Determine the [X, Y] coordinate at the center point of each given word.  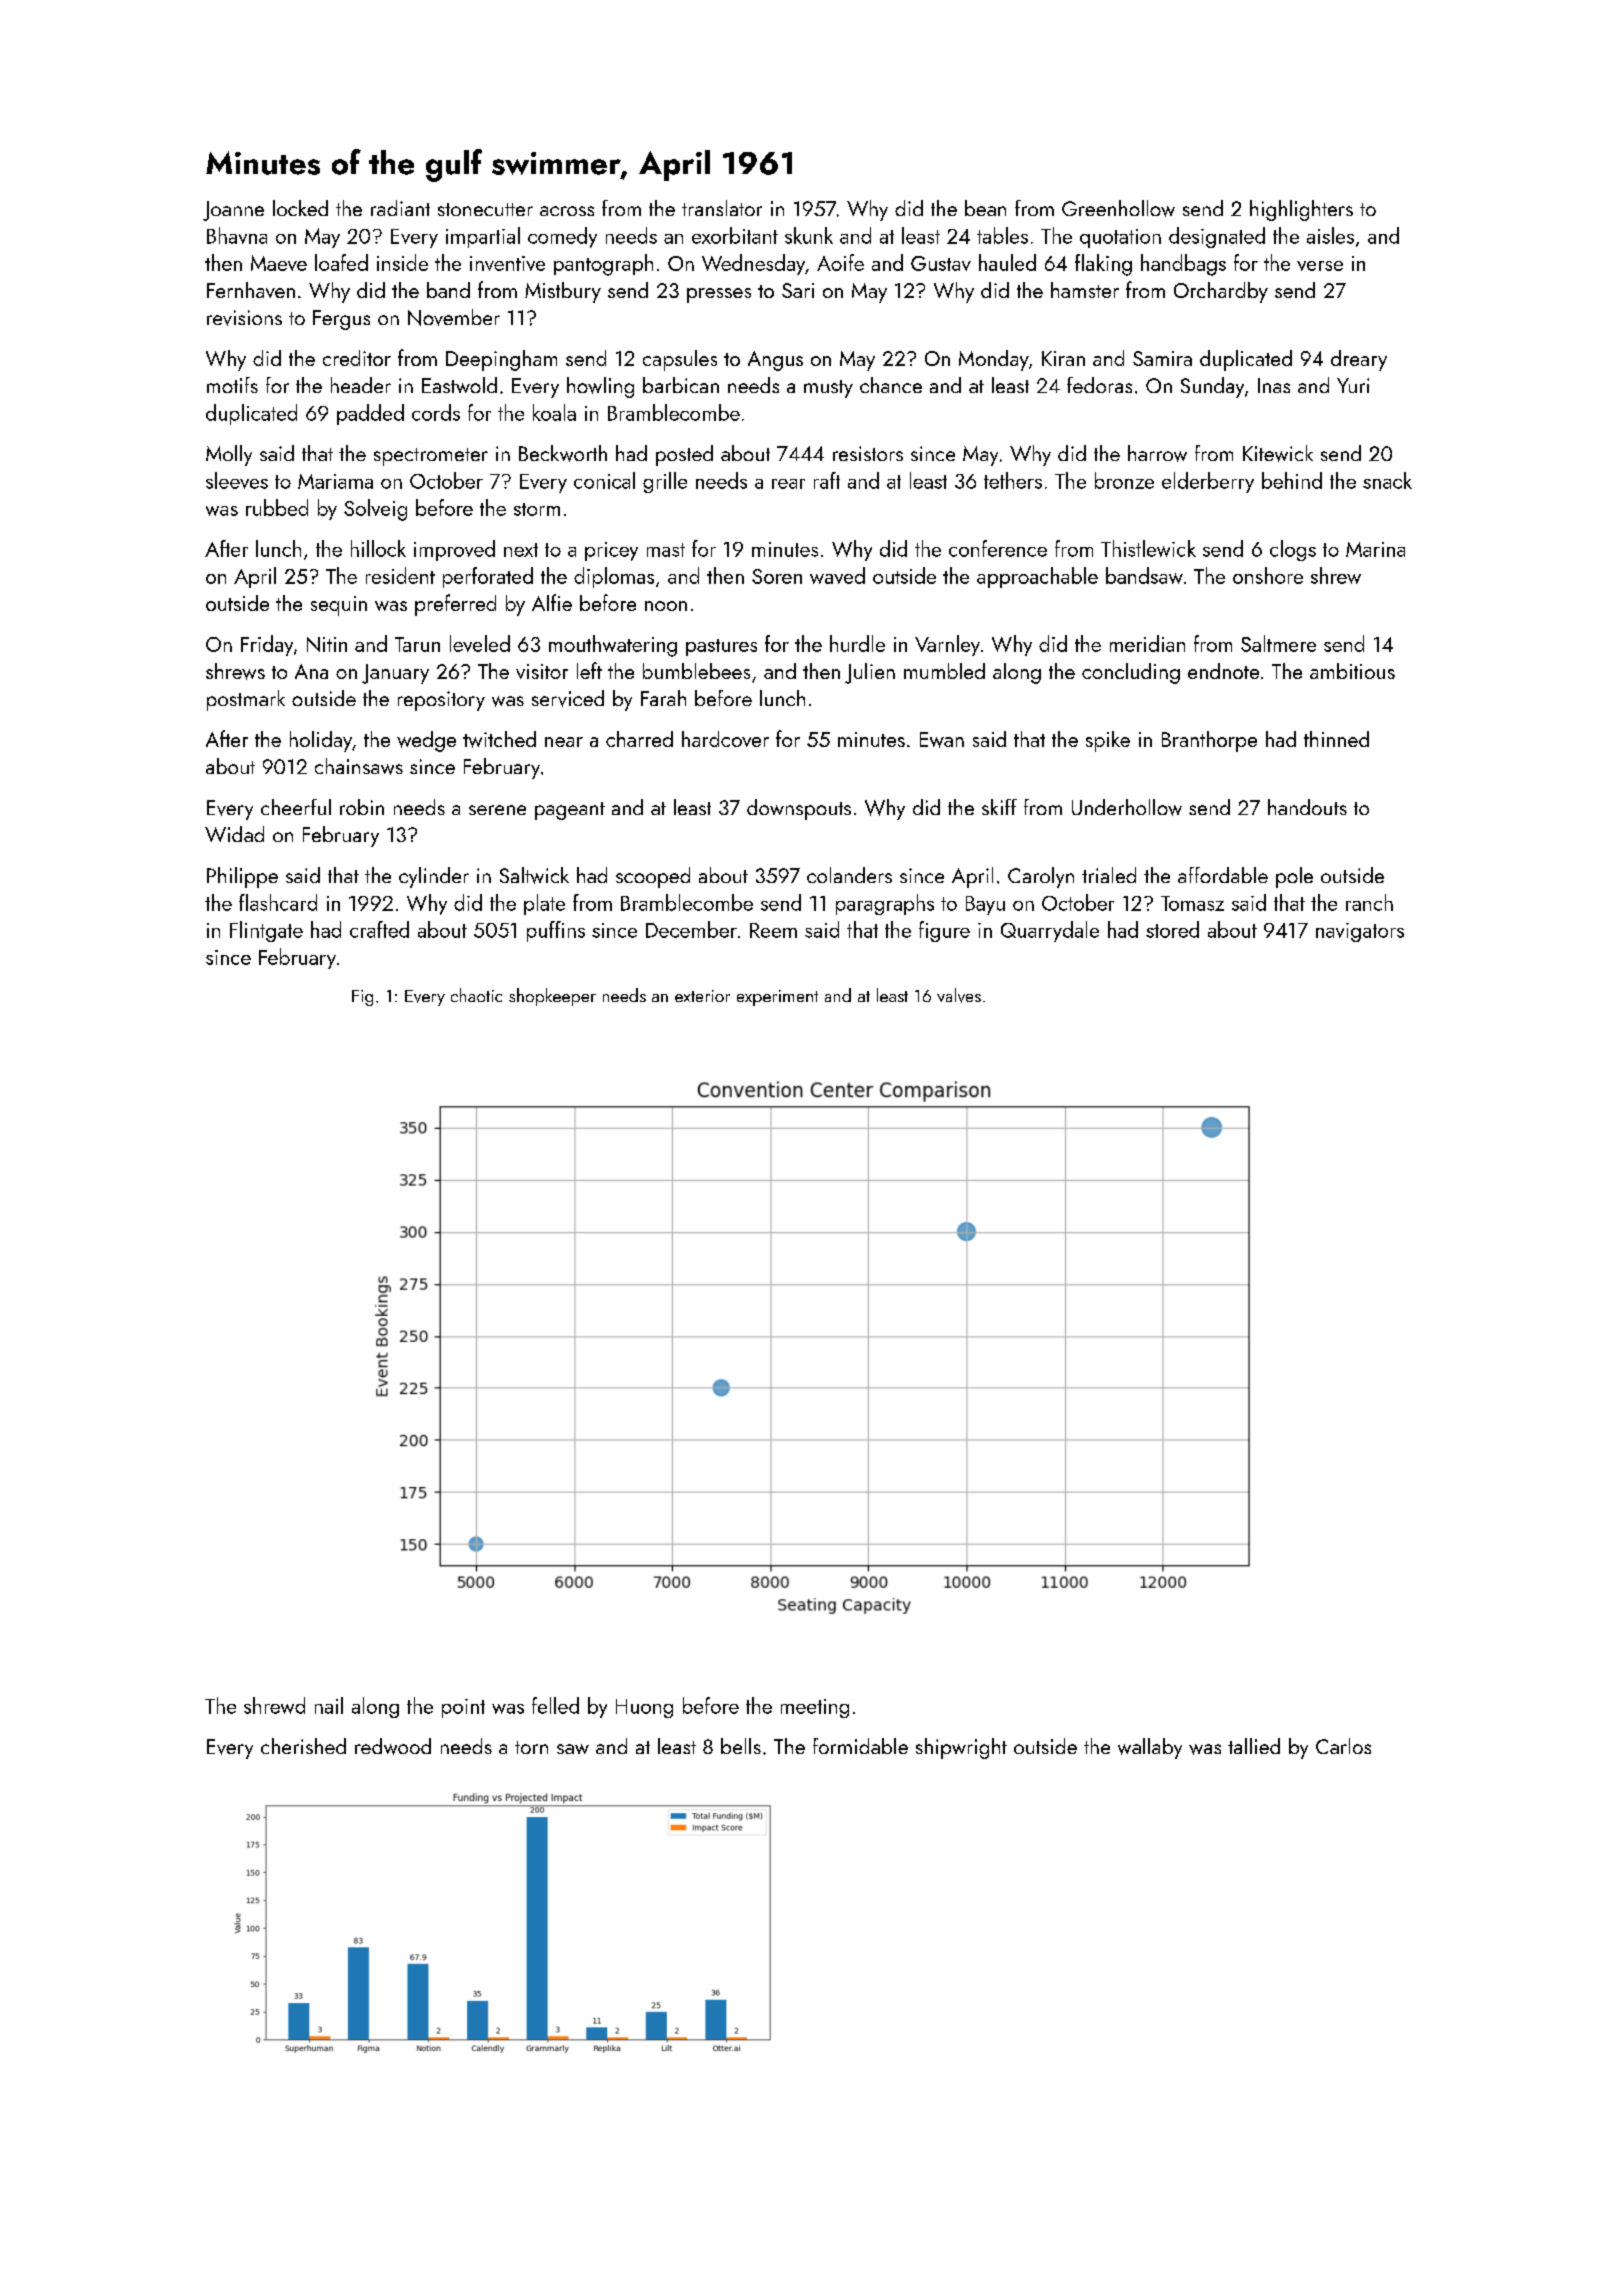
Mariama [335, 481]
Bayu [985, 905]
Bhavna [237, 235]
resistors [868, 453]
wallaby [1150, 1748]
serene [497, 810]
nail [329, 1705]
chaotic [476, 995]
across [567, 211]
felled [555, 1705]
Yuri [1353, 385]
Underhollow [1127, 807]
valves [959, 995]
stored [1172, 929]
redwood [393, 1746]
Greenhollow [1118, 208]
